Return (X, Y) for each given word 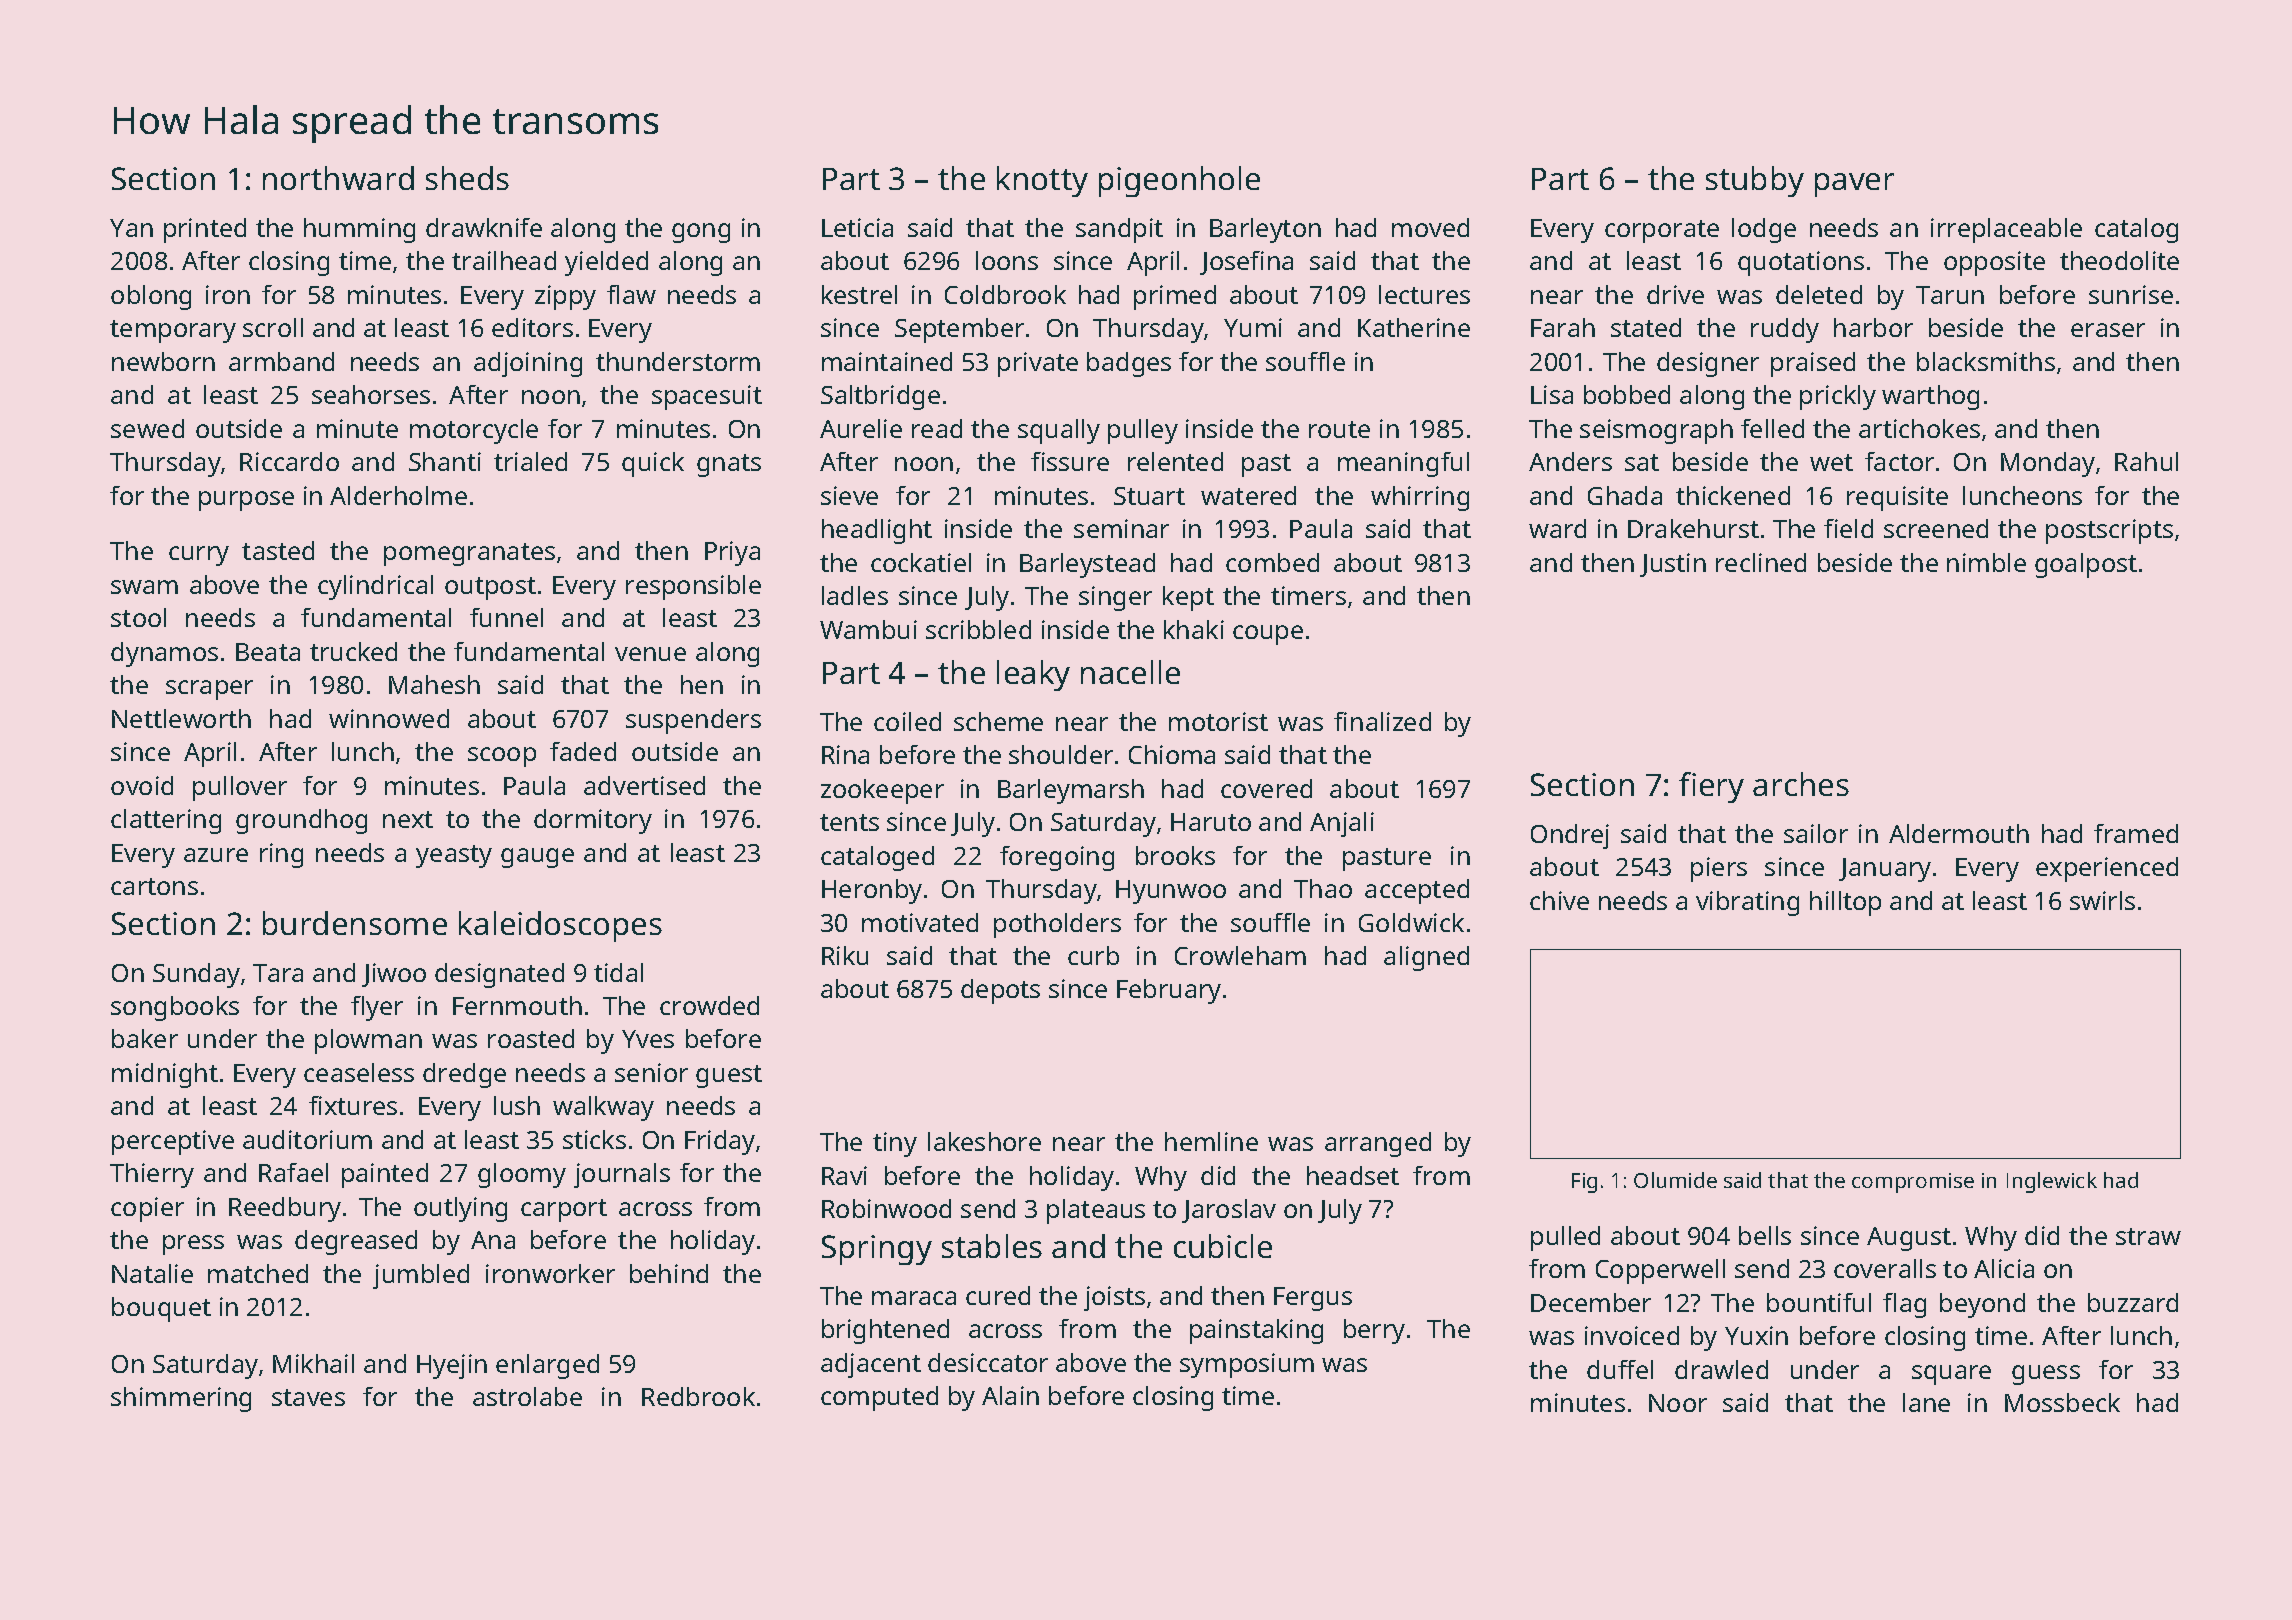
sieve (849, 495)
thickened (1733, 495)
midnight (165, 1075)
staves (308, 1397)
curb (1093, 955)
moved (1430, 227)
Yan (131, 228)
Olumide (1675, 1180)
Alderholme (398, 495)
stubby (1755, 181)
